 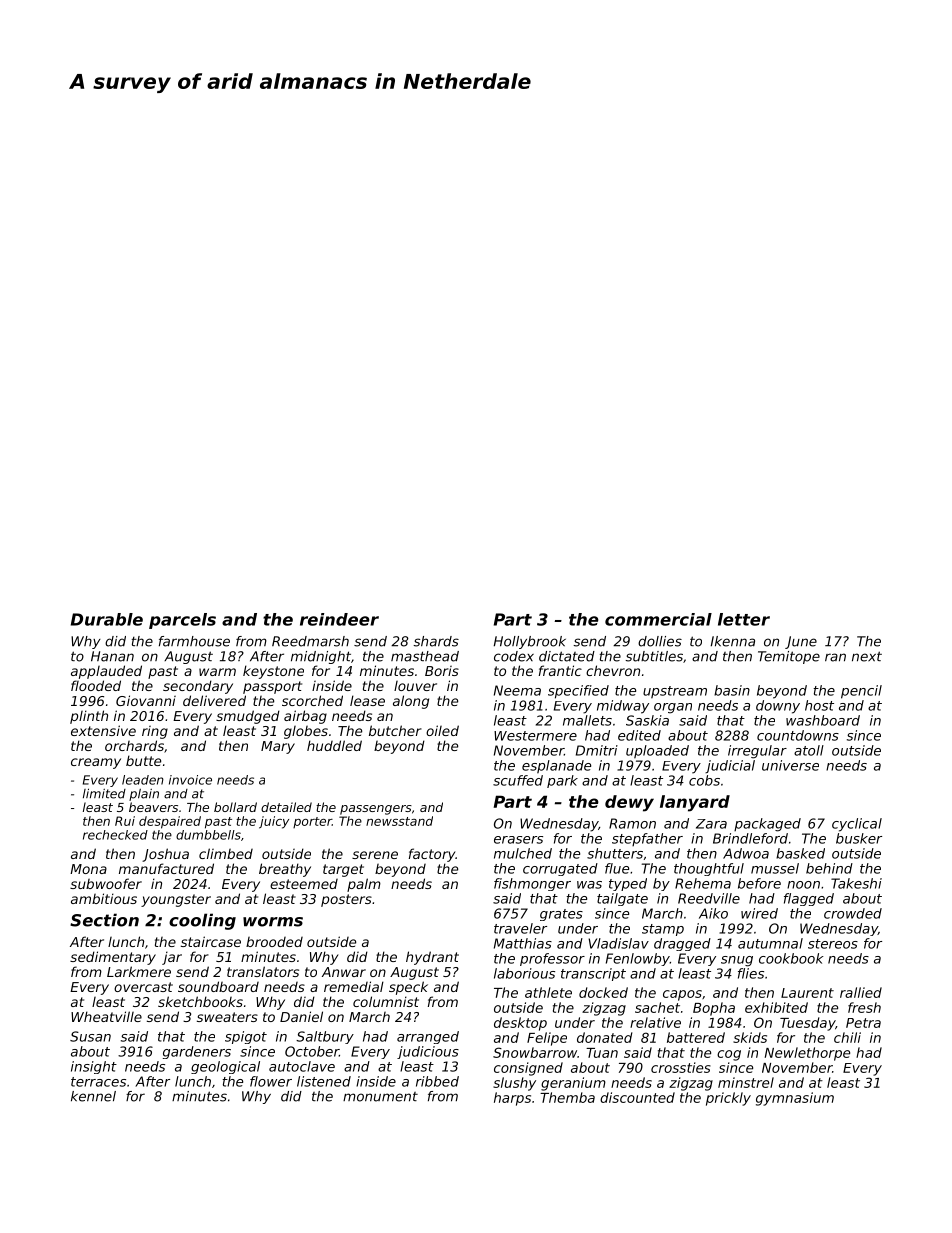 I want to click on October, so click(x=312, y=1051).
